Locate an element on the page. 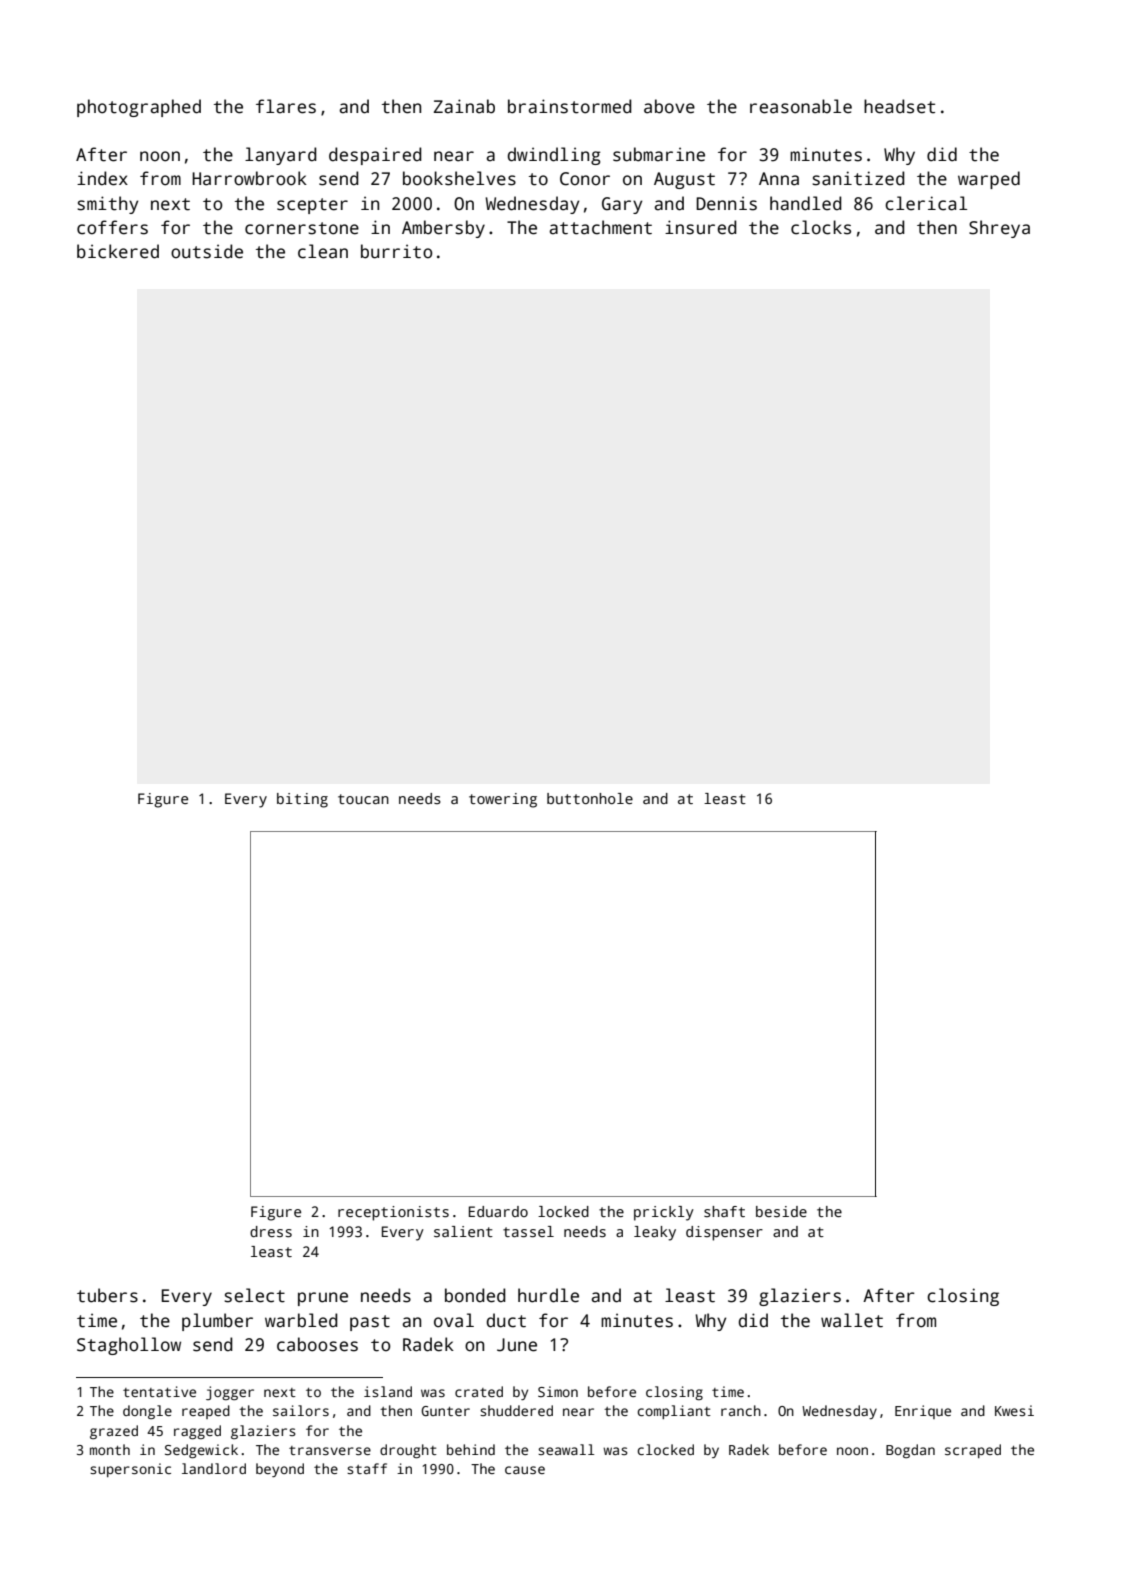 Image resolution: width=1126 pixels, height=1593 pixels. biting is located at coordinates (302, 800).
